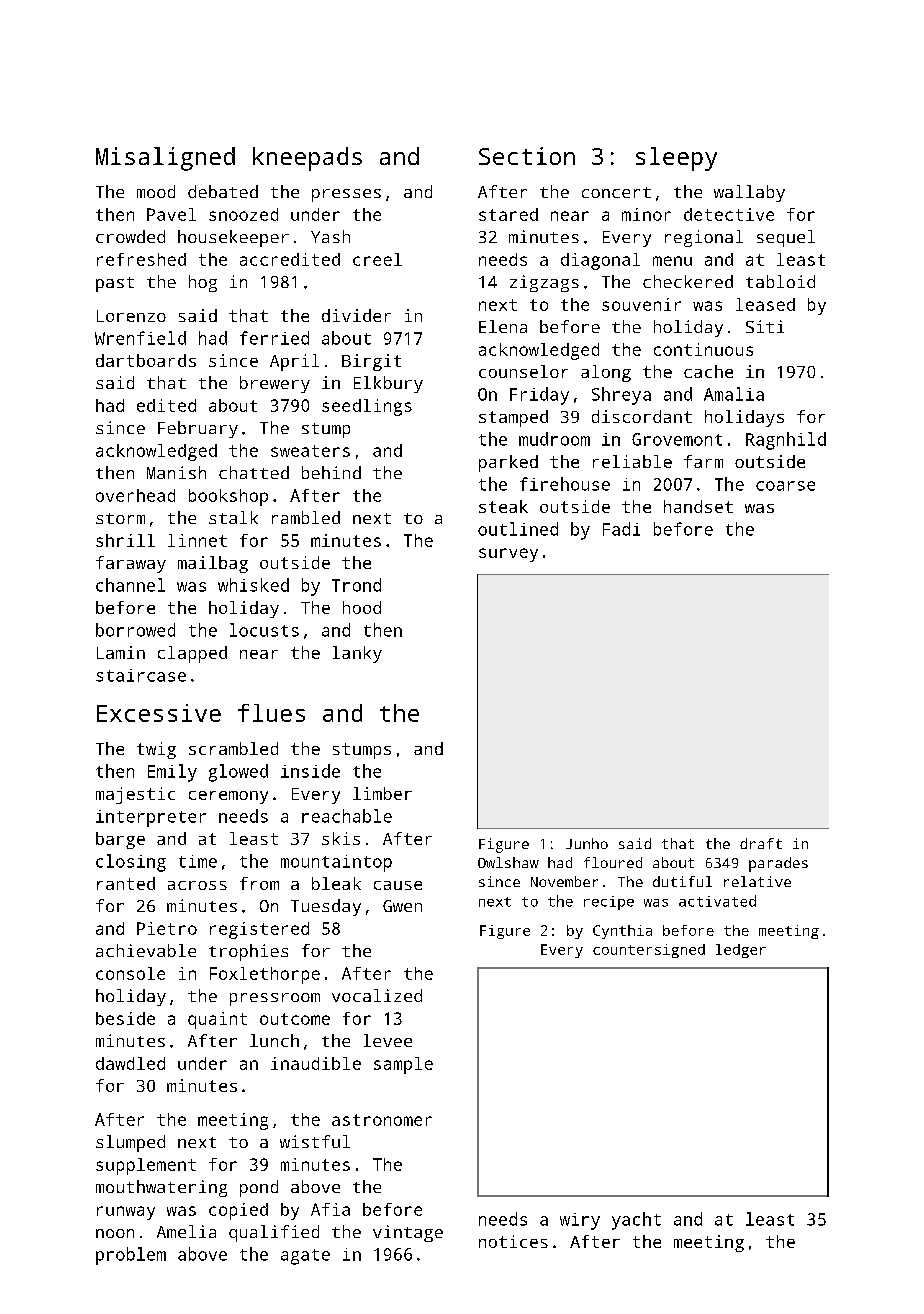 The height and width of the screenshot is (1314, 924). What do you see at coordinates (761, 843) in the screenshot?
I see `draft` at bounding box center [761, 843].
